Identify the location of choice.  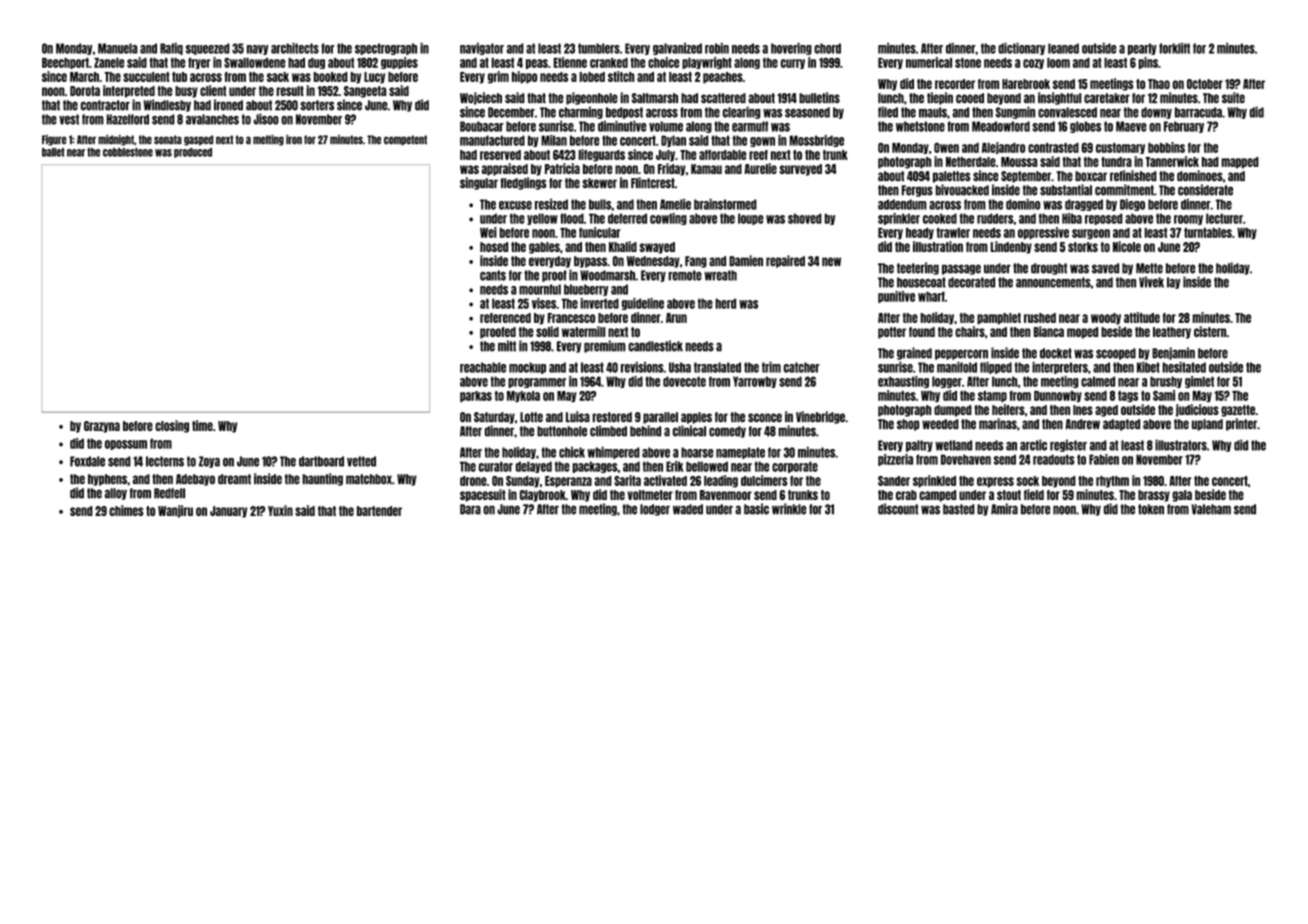
(663, 62).
